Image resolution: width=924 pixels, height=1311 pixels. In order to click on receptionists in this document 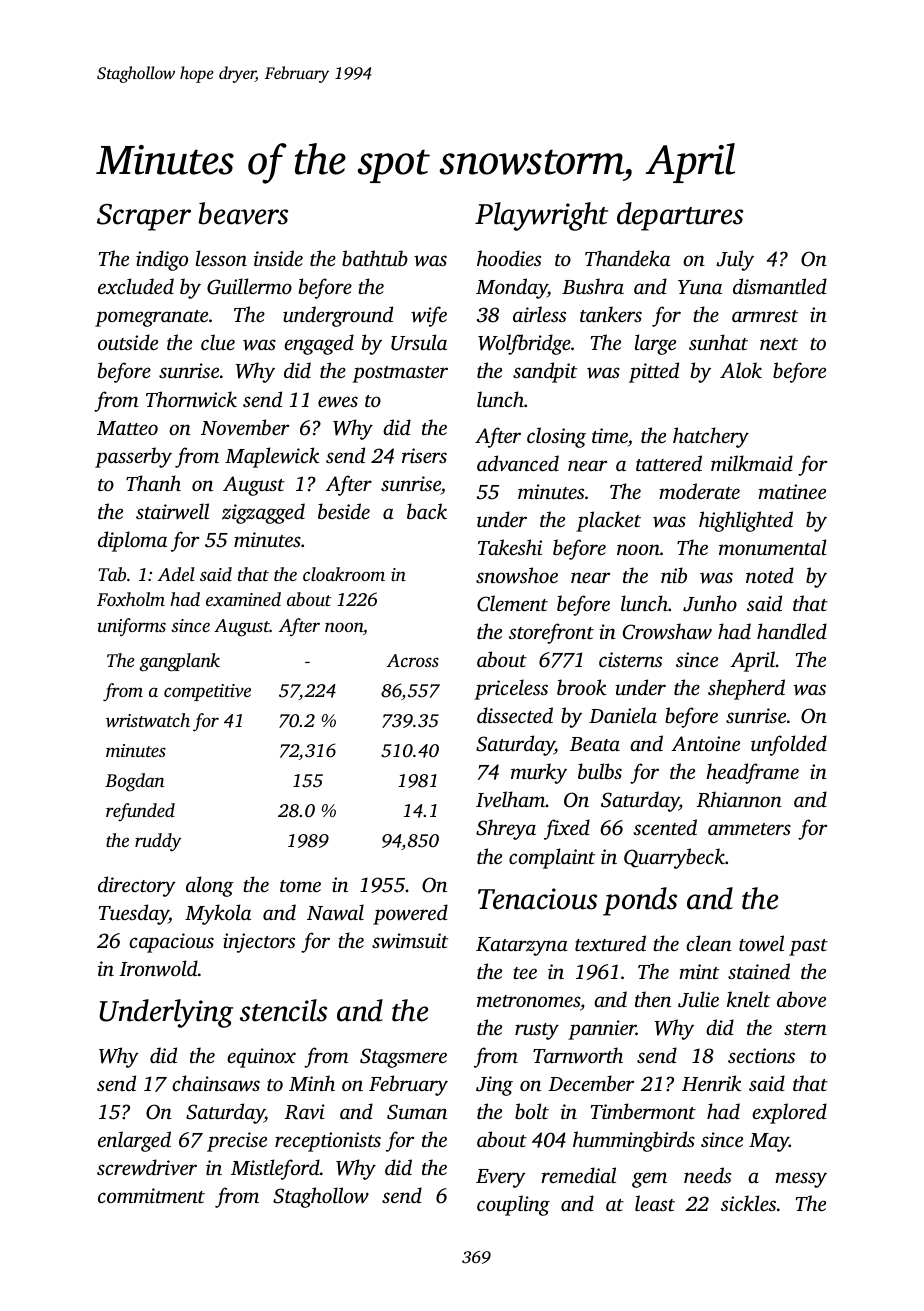, I will do `click(328, 1142)`.
